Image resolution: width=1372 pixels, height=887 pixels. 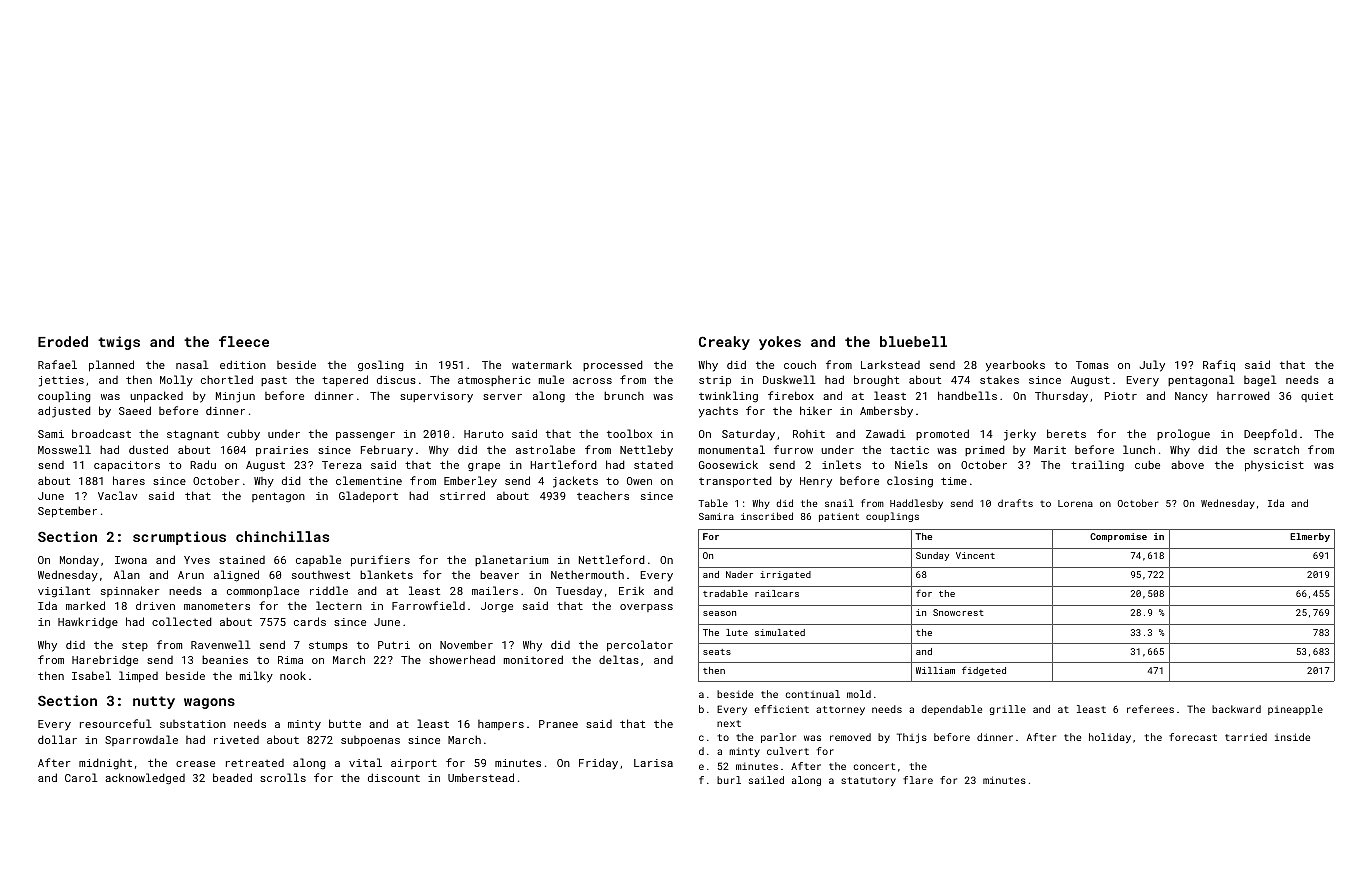 What do you see at coordinates (841, 464) in the screenshot?
I see `inlets` at bounding box center [841, 464].
